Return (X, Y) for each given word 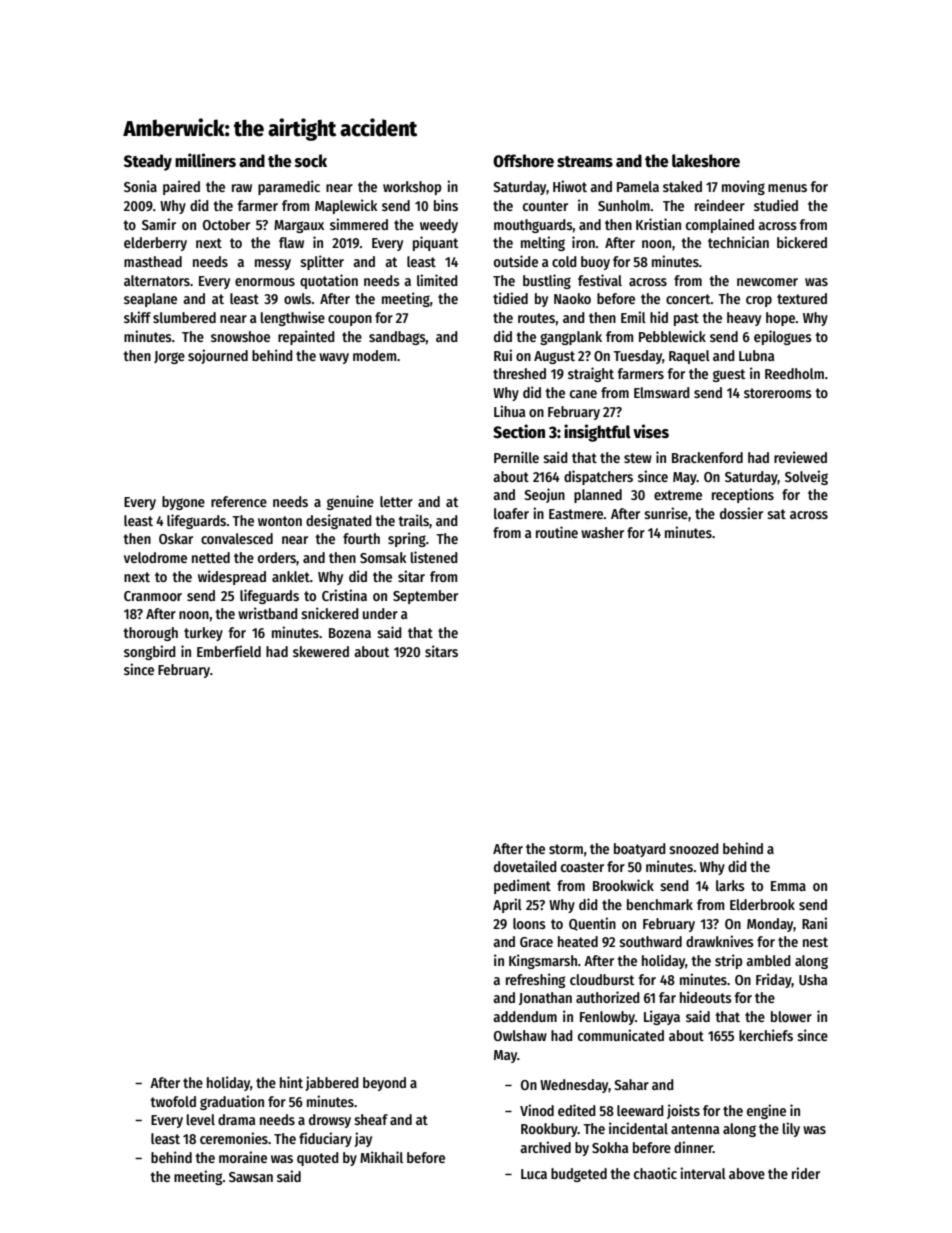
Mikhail (381, 1157)
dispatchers (598, 477)
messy (273, 264)
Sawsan (251, 1177)
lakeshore (706, 161)
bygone (183, 503)
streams (585, 162)
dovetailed (525, 866)
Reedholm (794, 373)
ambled (768, 960)
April (507, 905)
